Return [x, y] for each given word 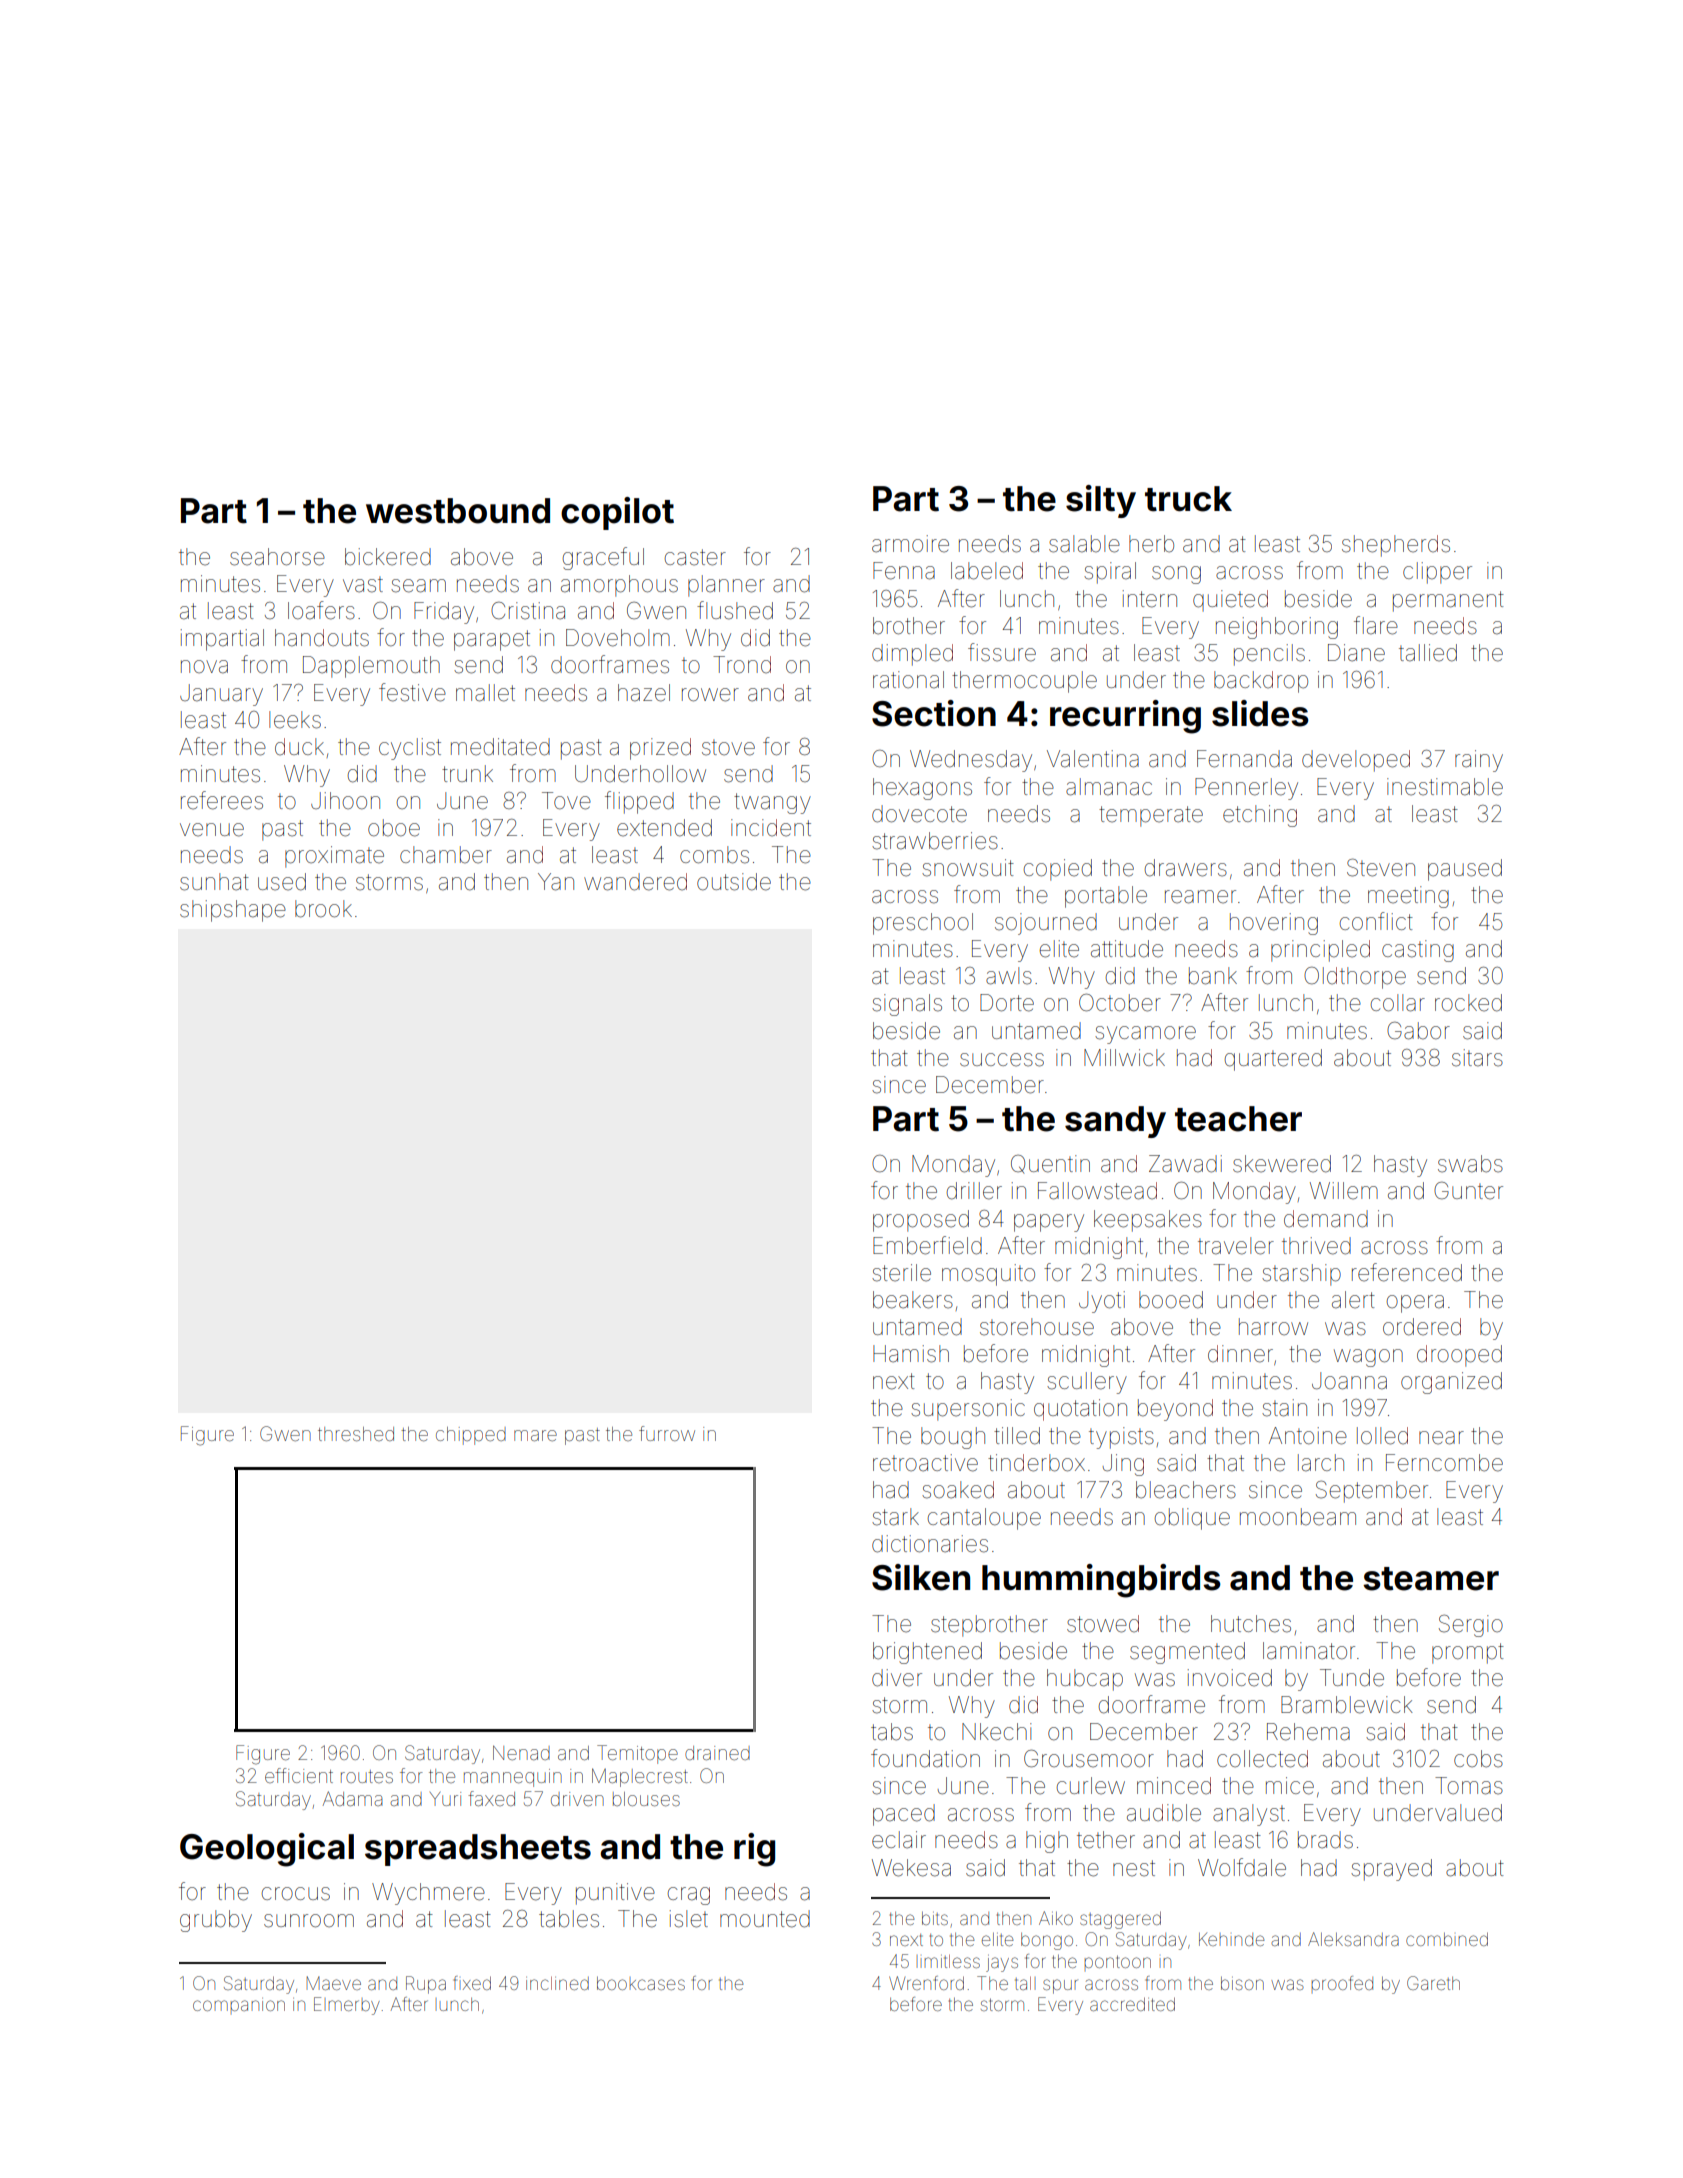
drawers [1186, 868]
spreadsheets [478, 1850]
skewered [1282, 1164]
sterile [901, 1273]
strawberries [935, 841]
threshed [356, 1434]
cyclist [410, 749]
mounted [765, 1919]
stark [895, 1517]
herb [1151, 544]
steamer [1431, 1579]
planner [726, 586]
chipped [471, 1436]
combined [1447, 1939]
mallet [485, 693]
